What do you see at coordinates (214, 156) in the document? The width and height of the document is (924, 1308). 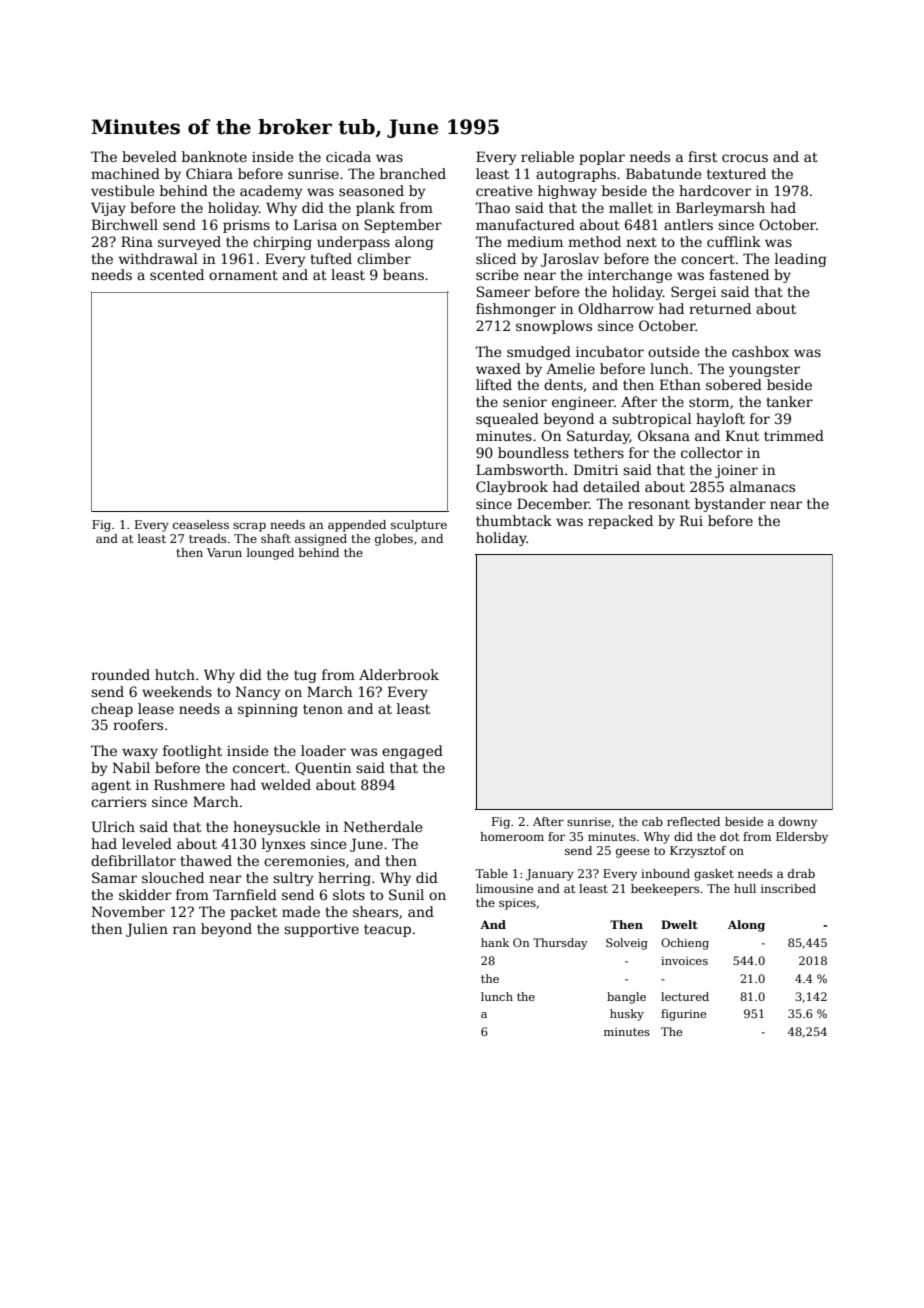 I see `banknote` at bounding box center [214, 156].
